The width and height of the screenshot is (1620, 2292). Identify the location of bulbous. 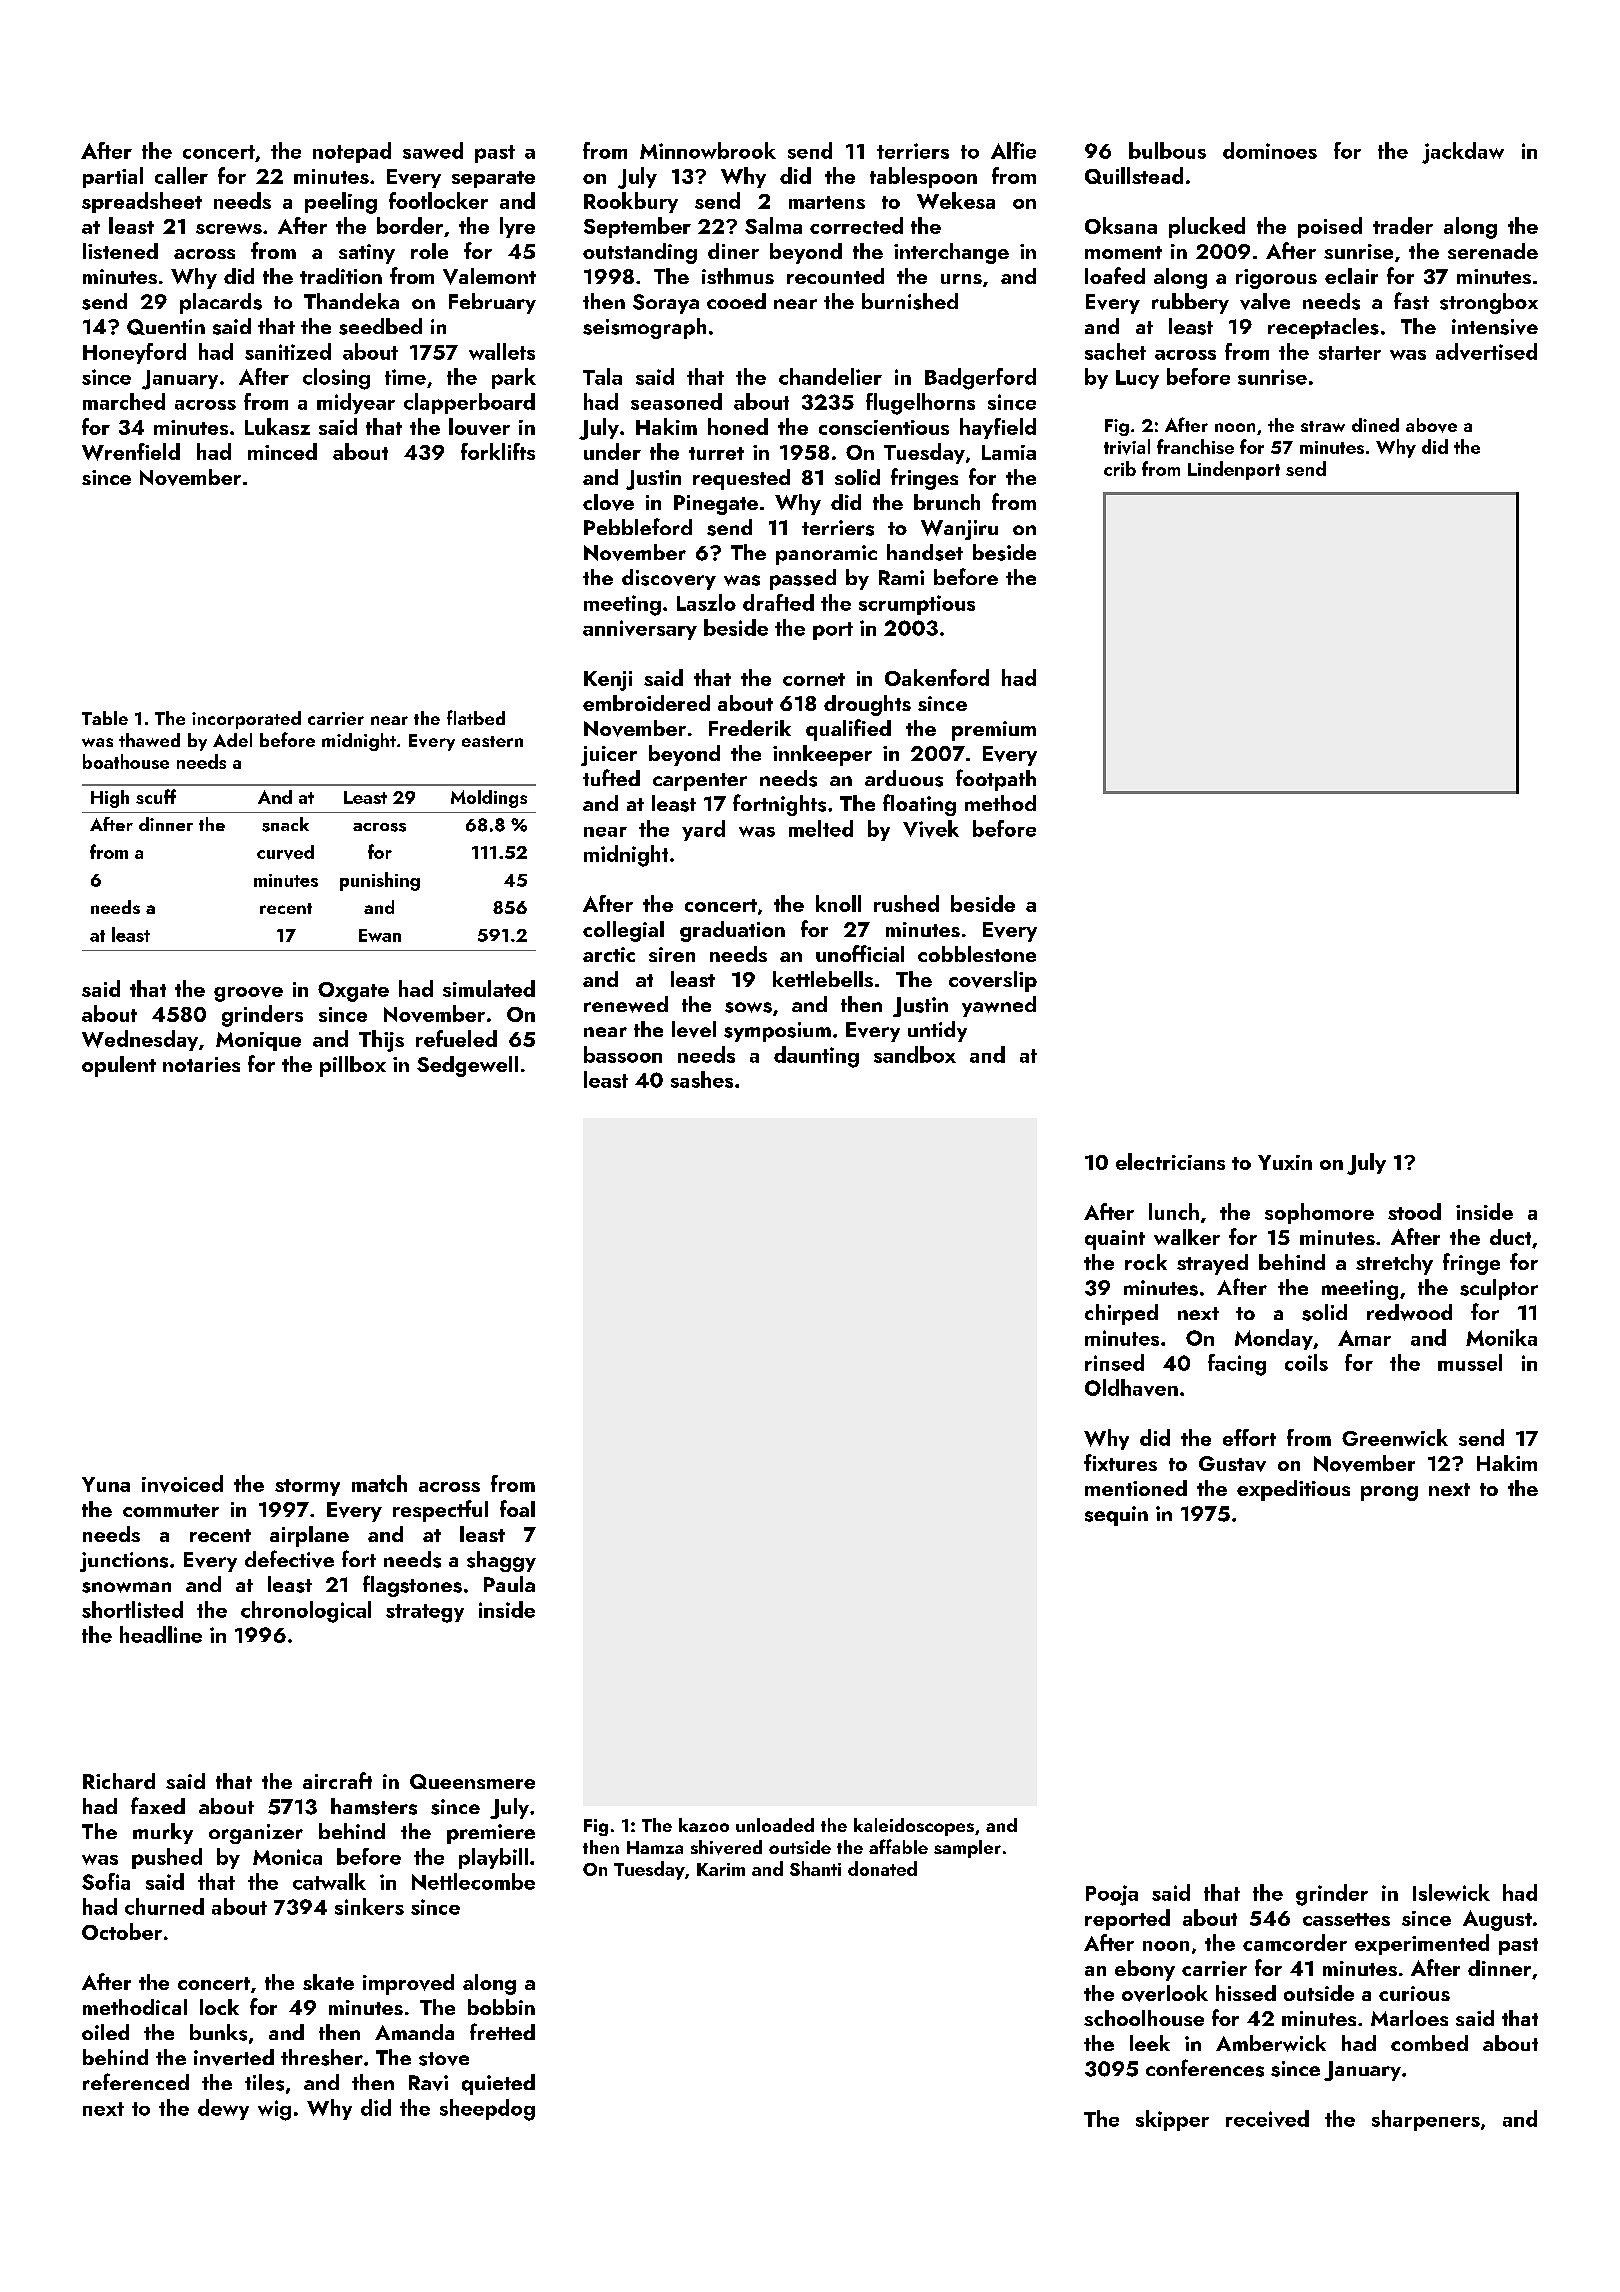
(1167, 150).
